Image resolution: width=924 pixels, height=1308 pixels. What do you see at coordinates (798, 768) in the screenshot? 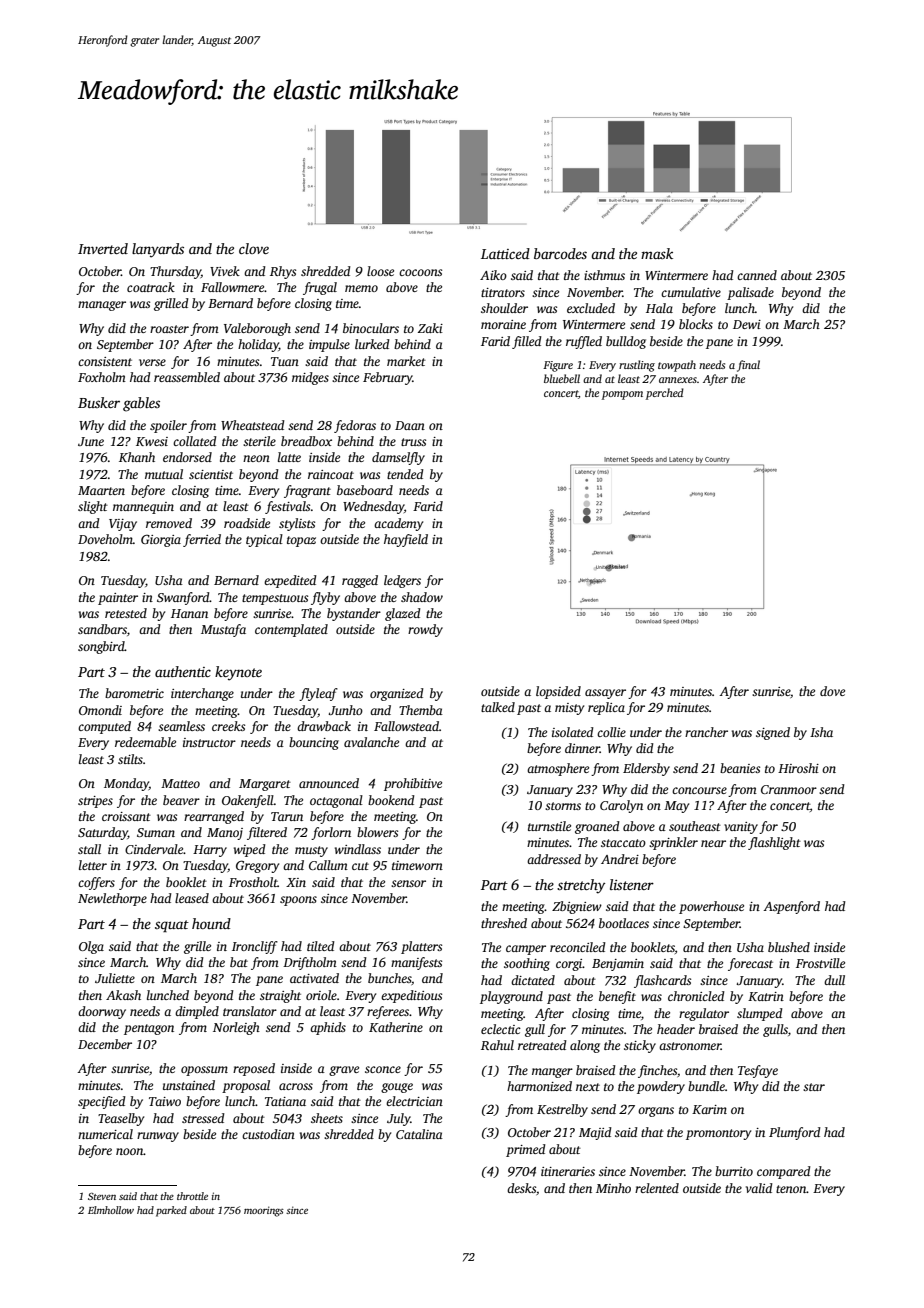
I see `Hiroshi` at bounding box center [798, 768].
